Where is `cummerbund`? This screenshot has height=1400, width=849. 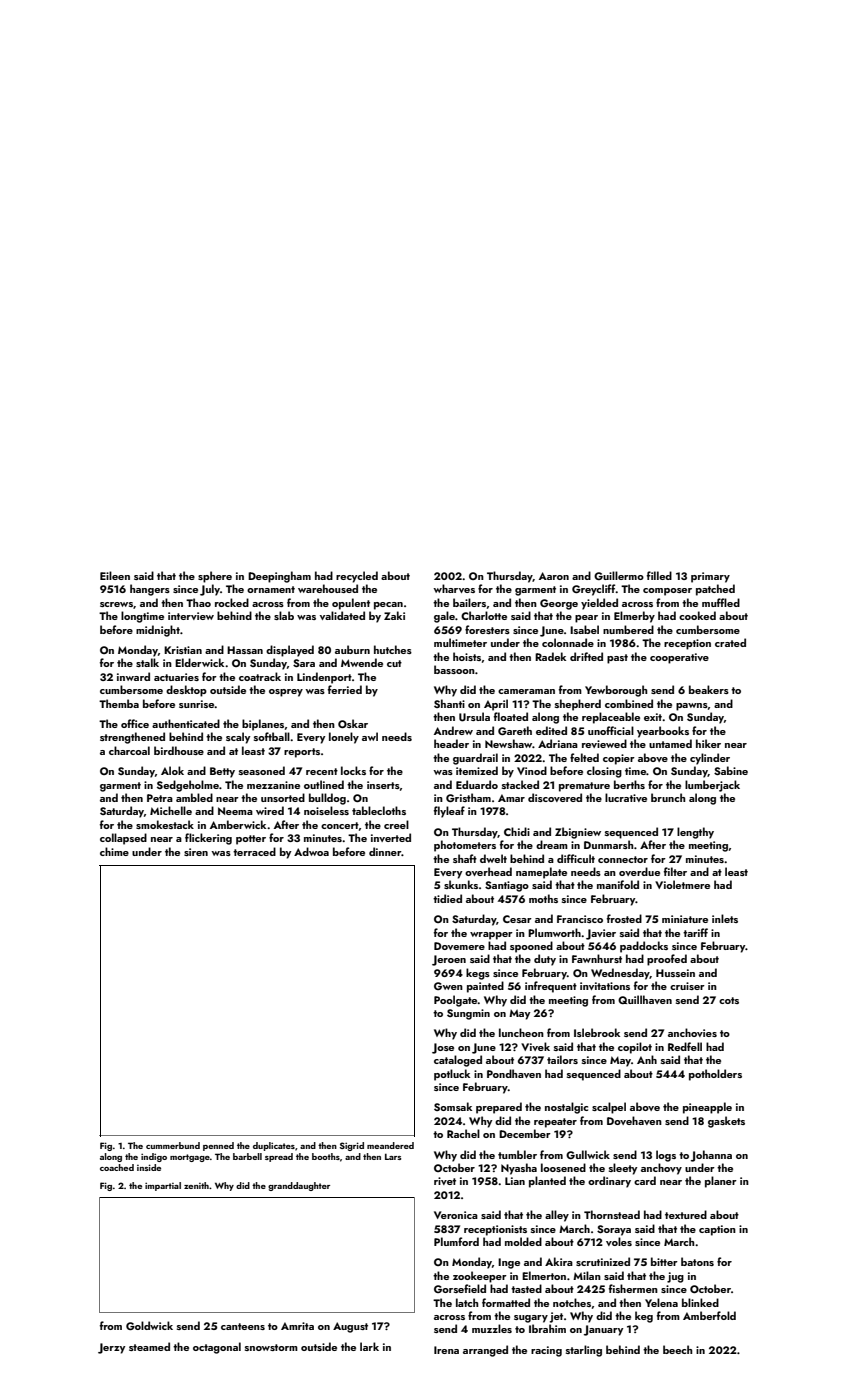
cummerbund is located at coordinates (173, 1145).
